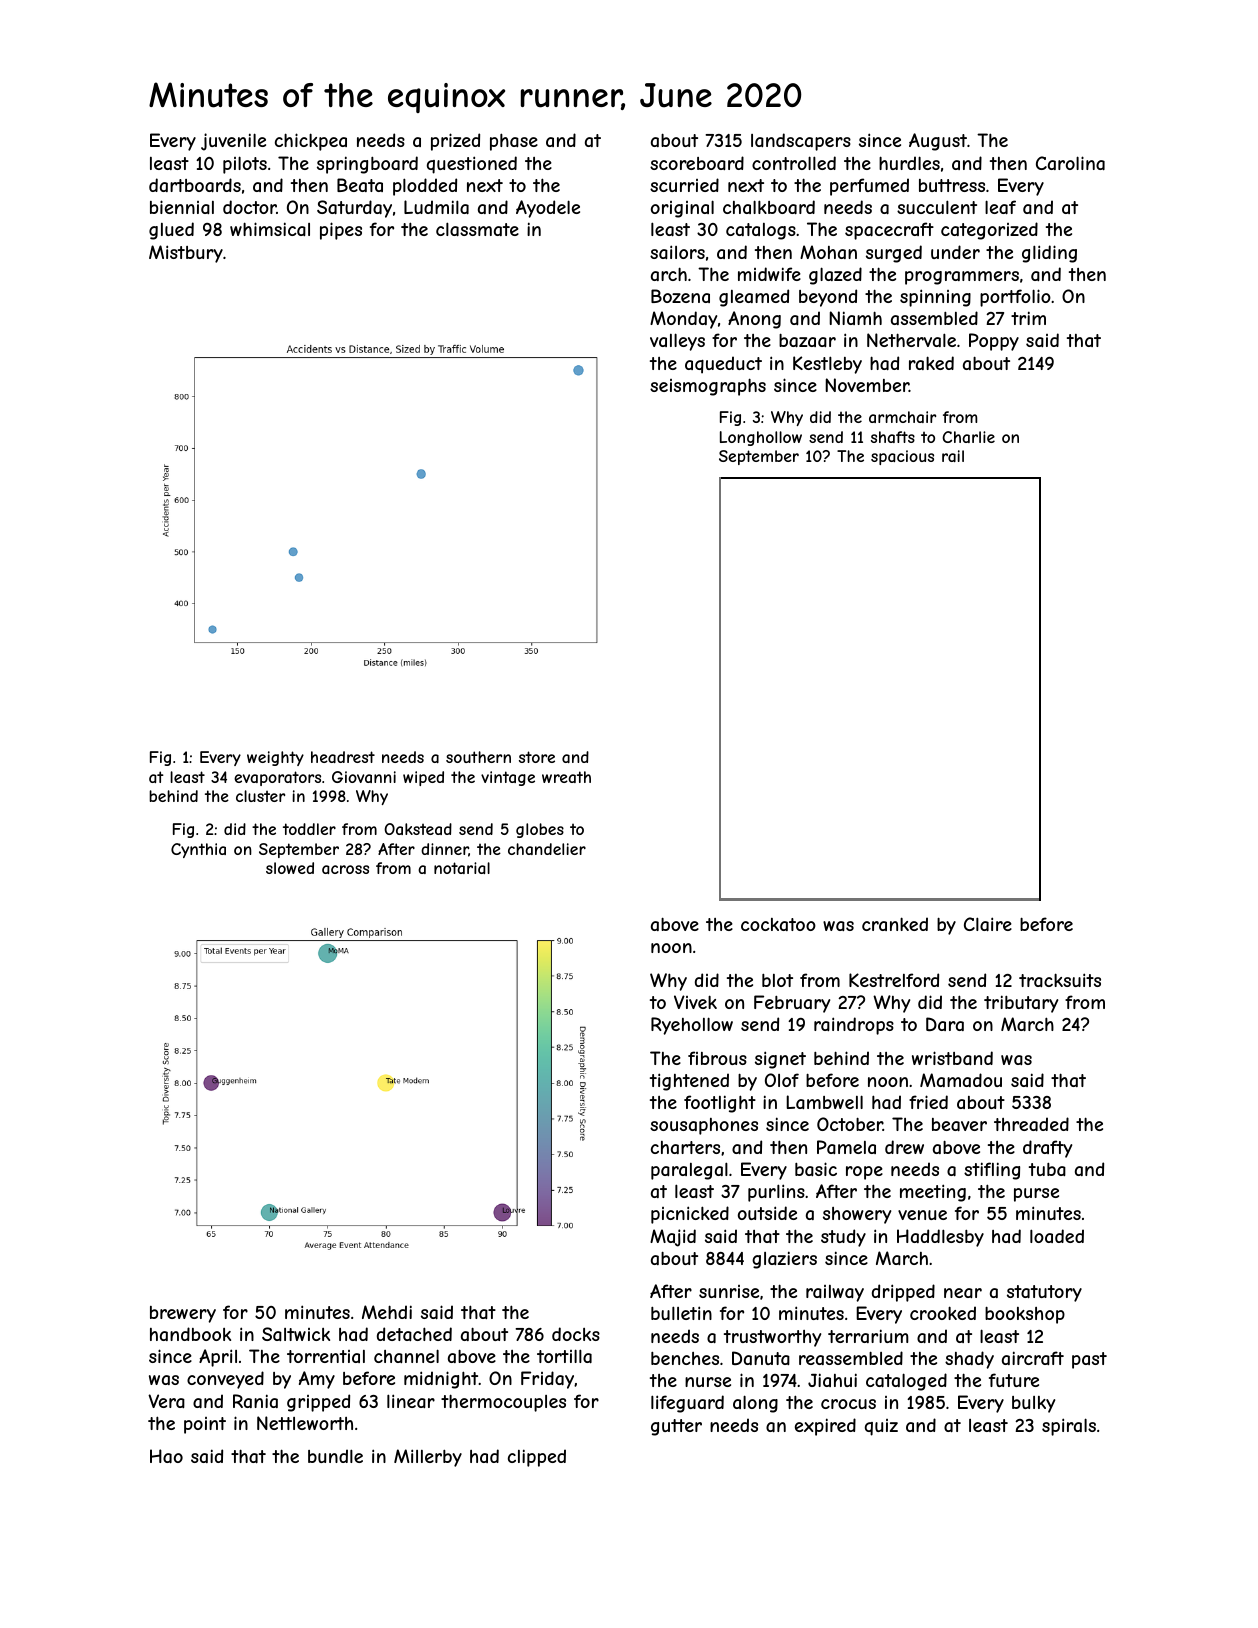  I want to click on cranked, so click(895, 924).
